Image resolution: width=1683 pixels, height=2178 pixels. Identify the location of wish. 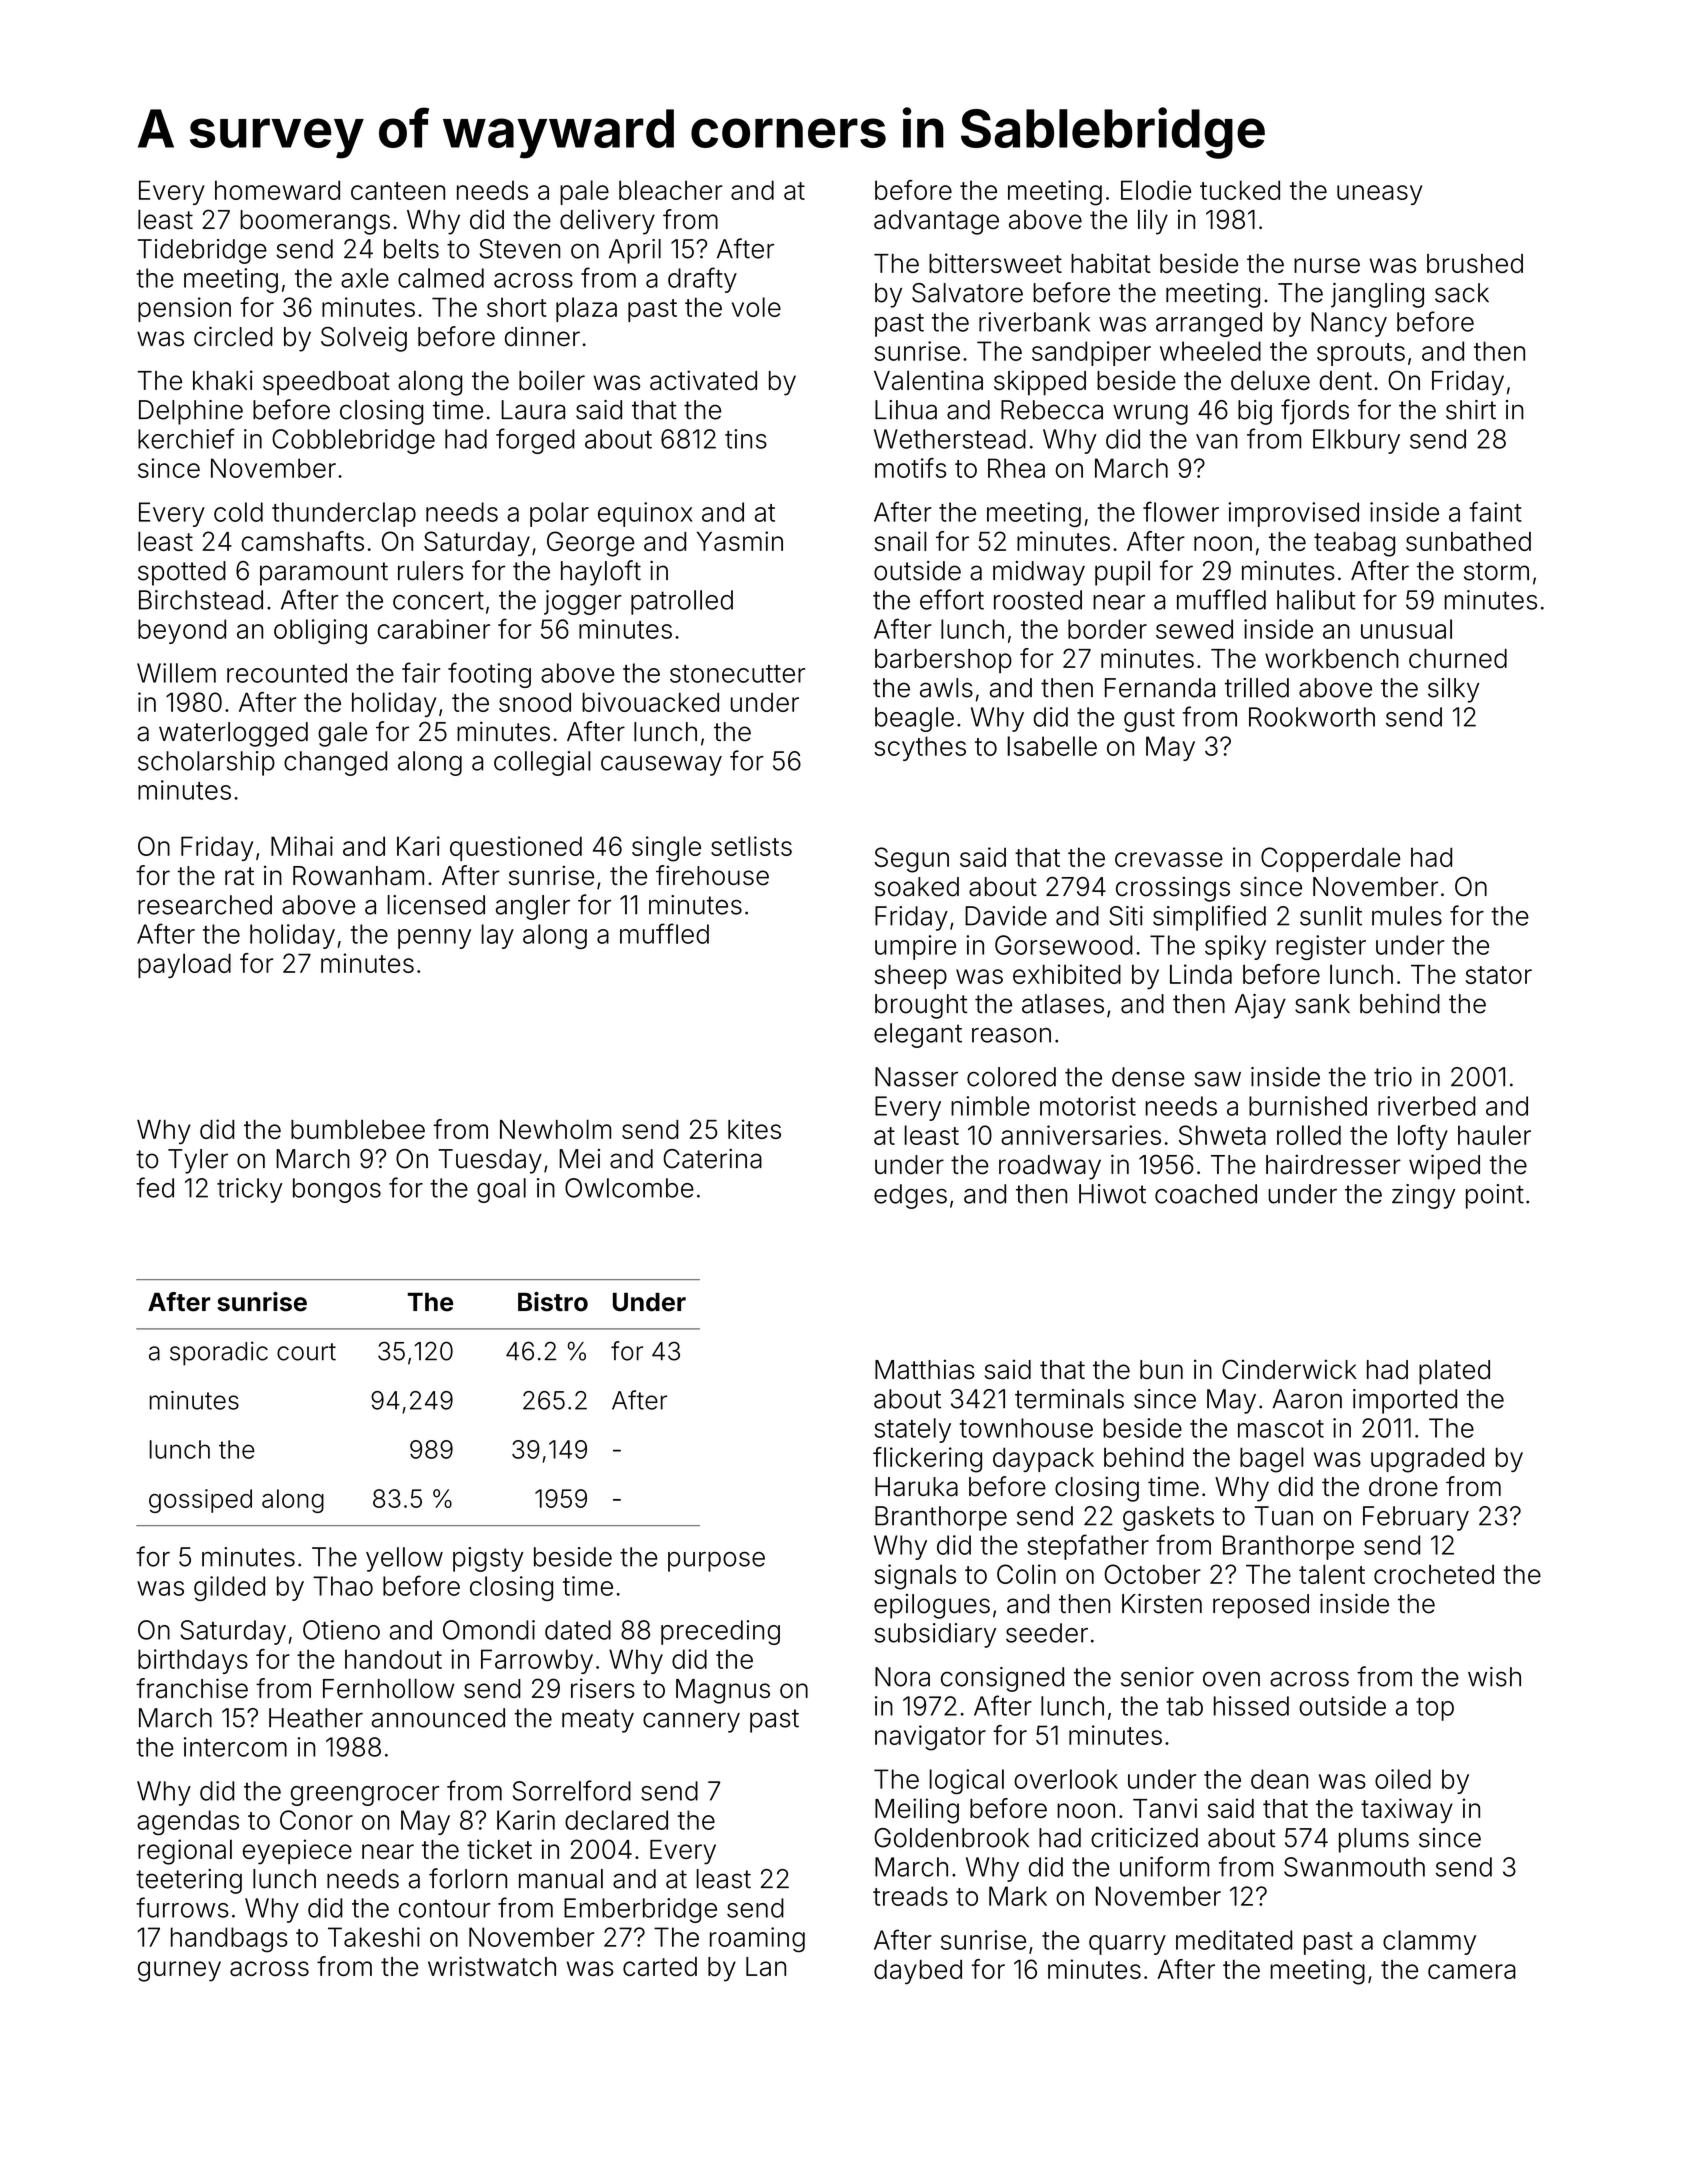
(1494, 1677).
